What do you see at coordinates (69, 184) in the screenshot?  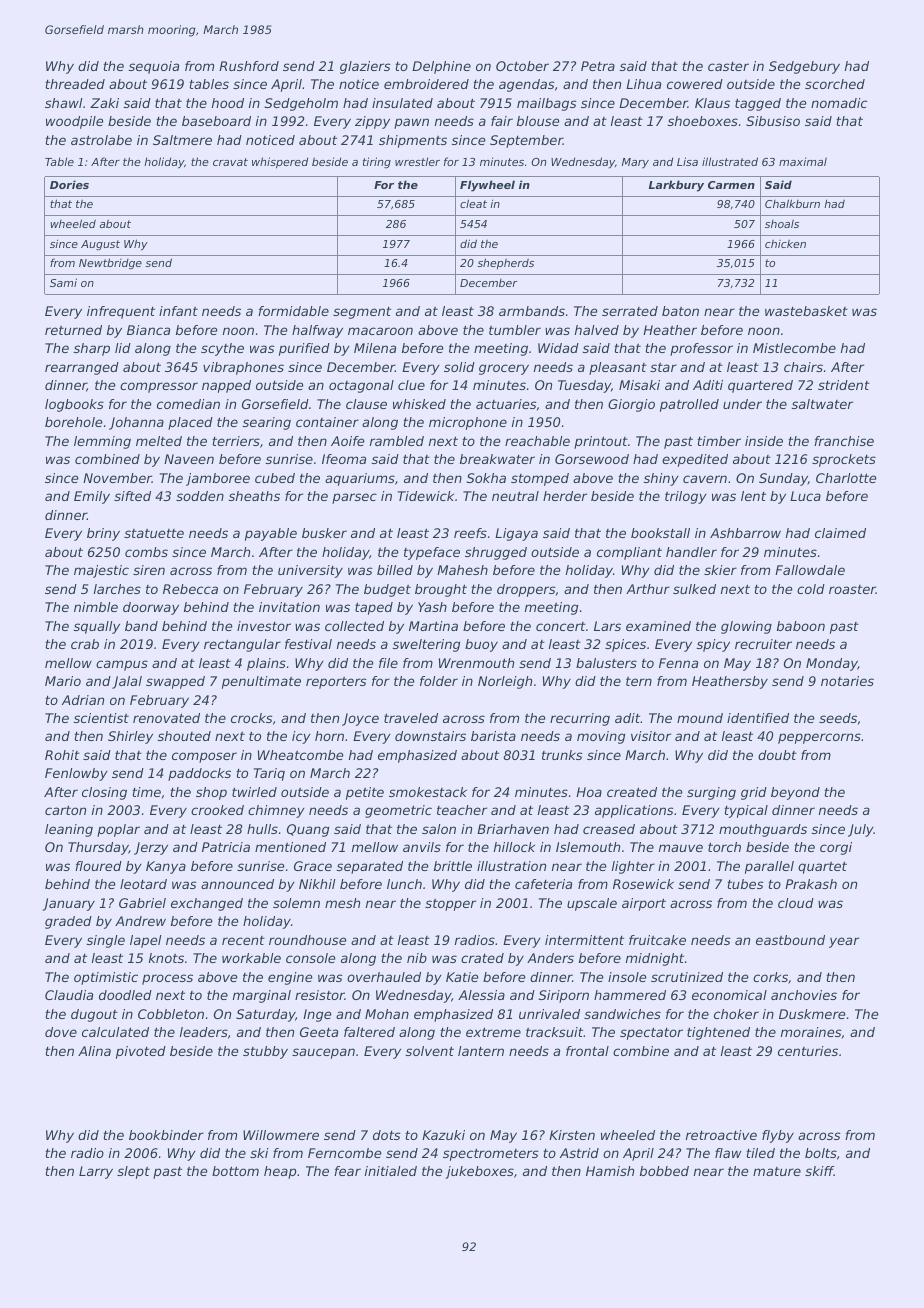 I see `Dories` at bounding box center [69, 184].
